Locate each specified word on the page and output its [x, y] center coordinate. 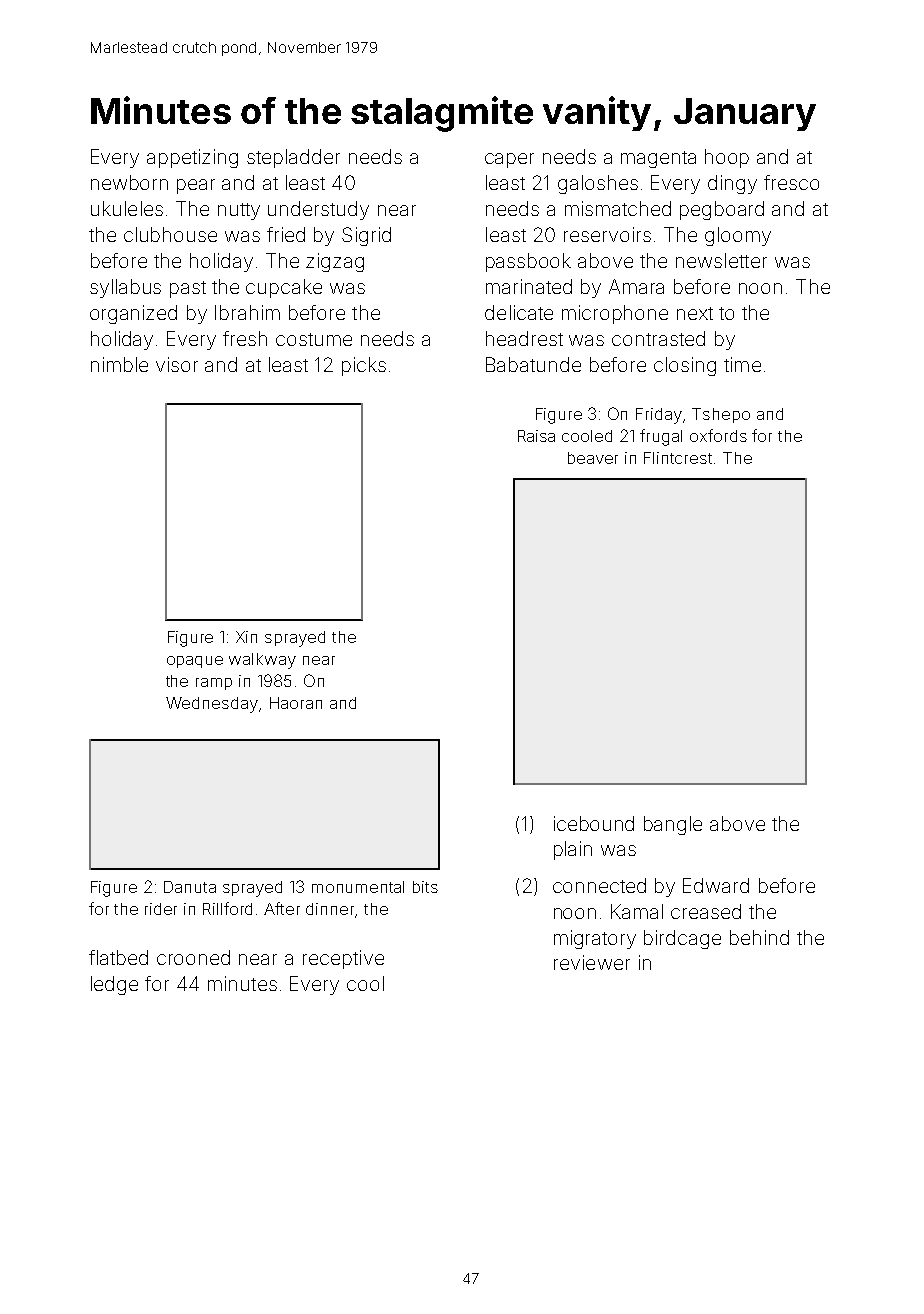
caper [509, 160]
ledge [114, 985]
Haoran [296, 703]
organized [133, 314]
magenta [658, 159]
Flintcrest [678, 458]
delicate [519, 312]
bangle [673, 825]
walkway [262, 661]
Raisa [536, 436]
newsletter [721, 260]
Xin [246, 637]
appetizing [192, 158]
